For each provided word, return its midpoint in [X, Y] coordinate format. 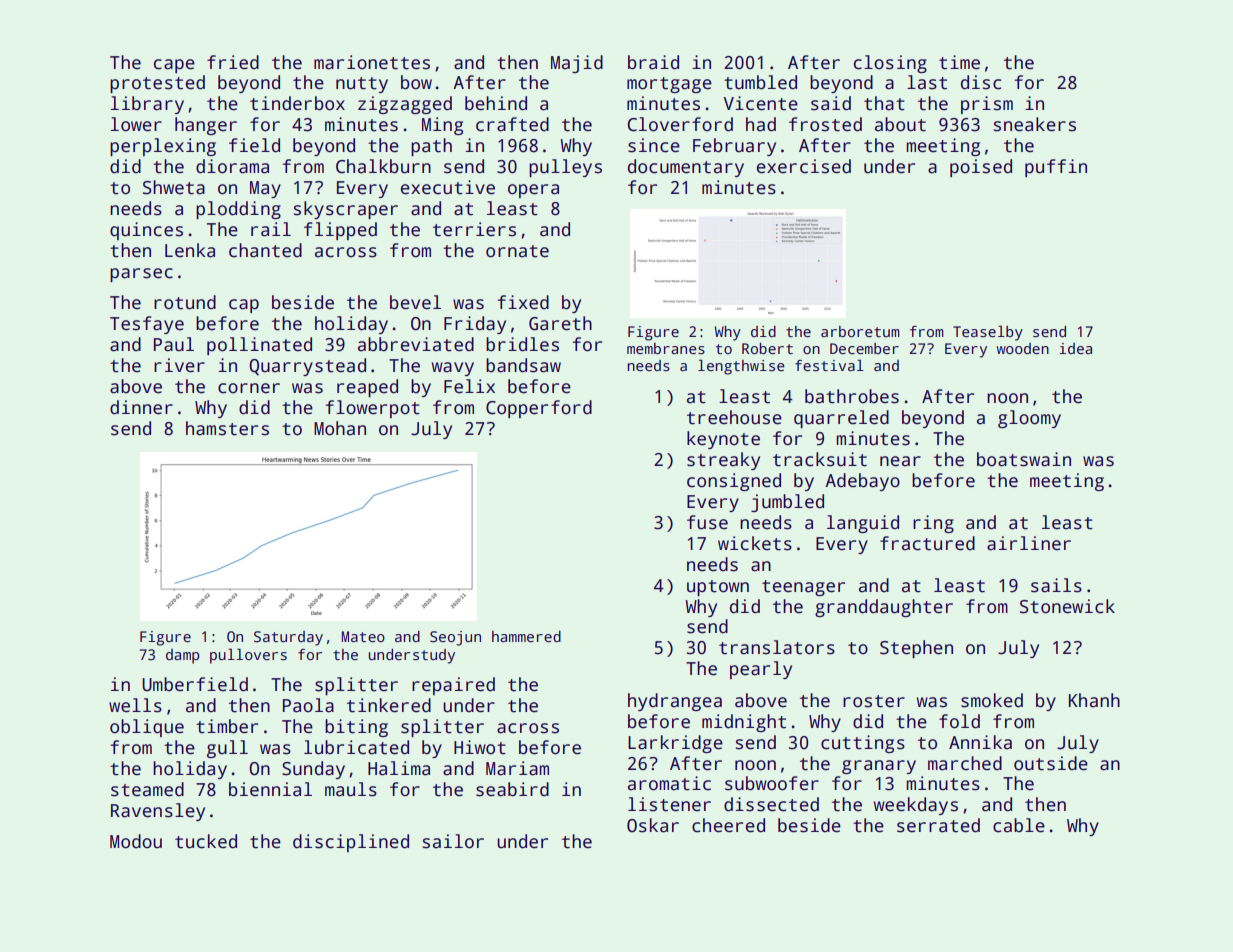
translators [777, 647]
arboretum [860, 331]
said [831, 103]
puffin [1056, 168]
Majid [577, 64]
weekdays [916, 806]
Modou [136, 841]
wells [135, 705]
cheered [728, 825]
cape [174, 66]
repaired [453, 686]
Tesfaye [147, 325]
